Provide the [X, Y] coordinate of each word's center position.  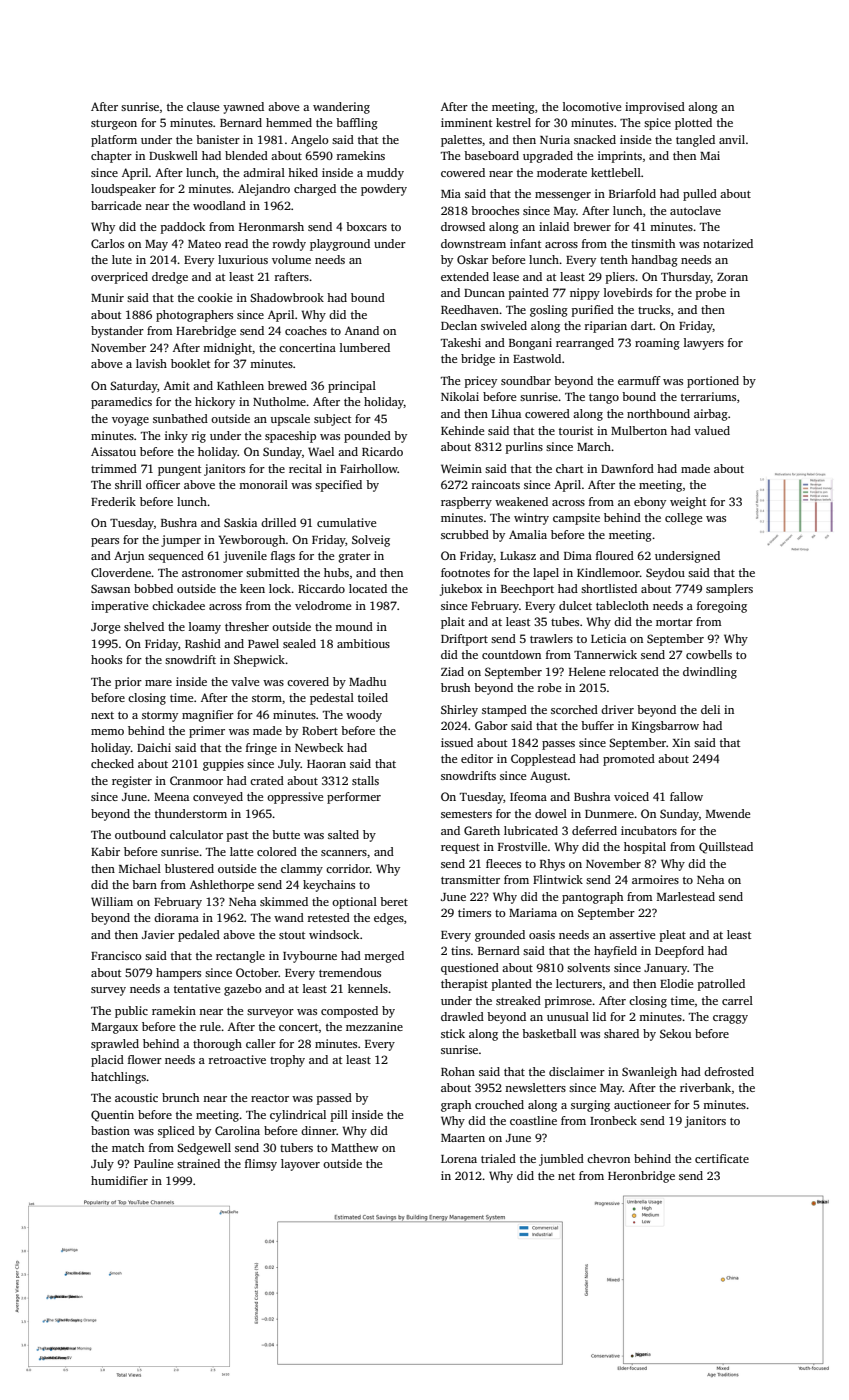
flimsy [261, 1165]
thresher [247, 626]
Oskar [472, 259]
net [566, 1176]
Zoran [732, 277]
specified [338, 486]
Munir [107, 297]
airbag [711, 415]
